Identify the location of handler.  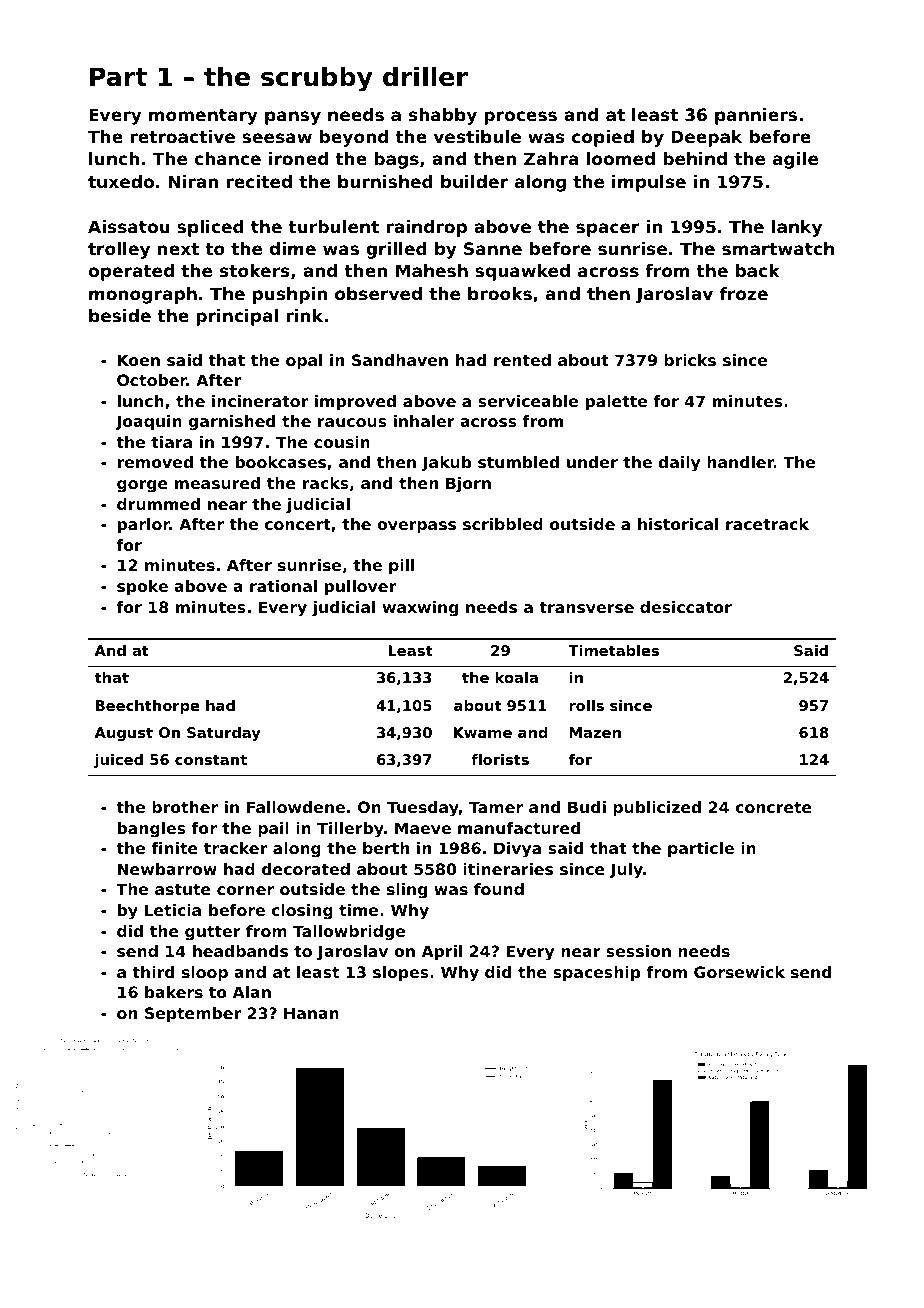
(740, 462).
